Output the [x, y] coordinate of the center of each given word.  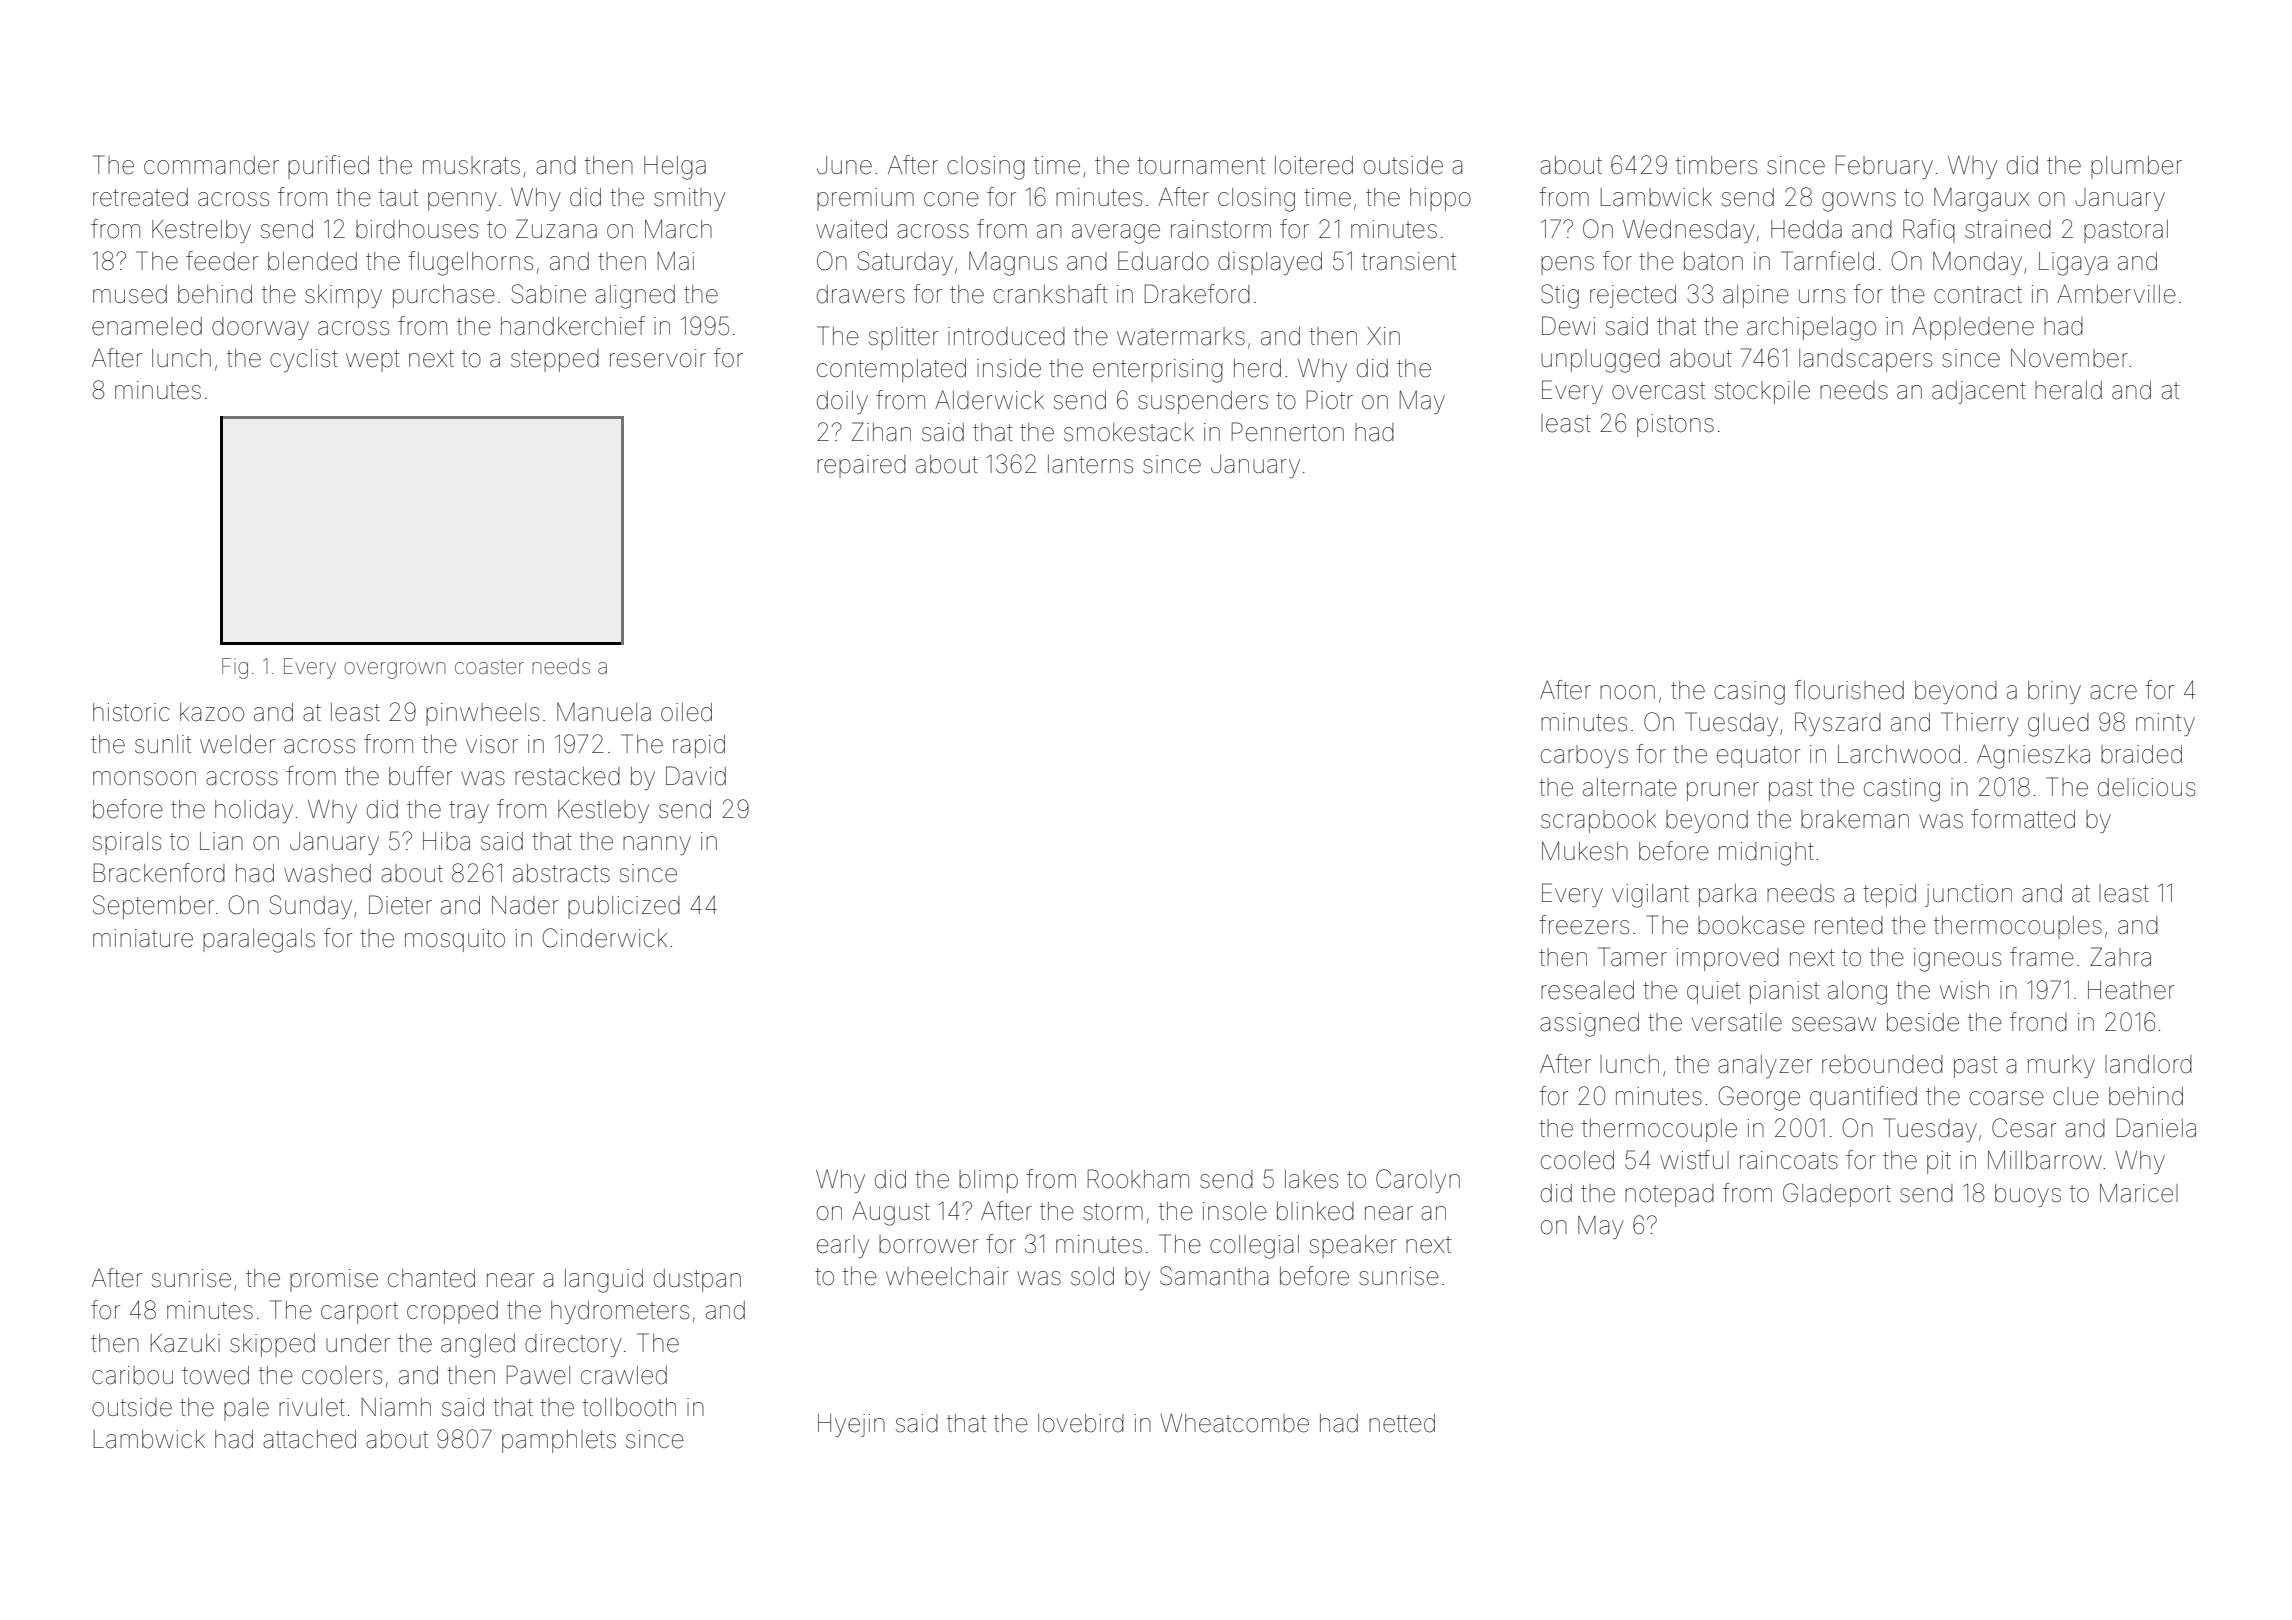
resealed [1587, 990]
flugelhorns [470, 263]
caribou [132, 1375]
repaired [861, 466]
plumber [2136, 167]
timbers [1716, 165]
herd [1257, 368]
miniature [143, 938]
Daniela [2156, 1128]
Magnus [1013, 264]
